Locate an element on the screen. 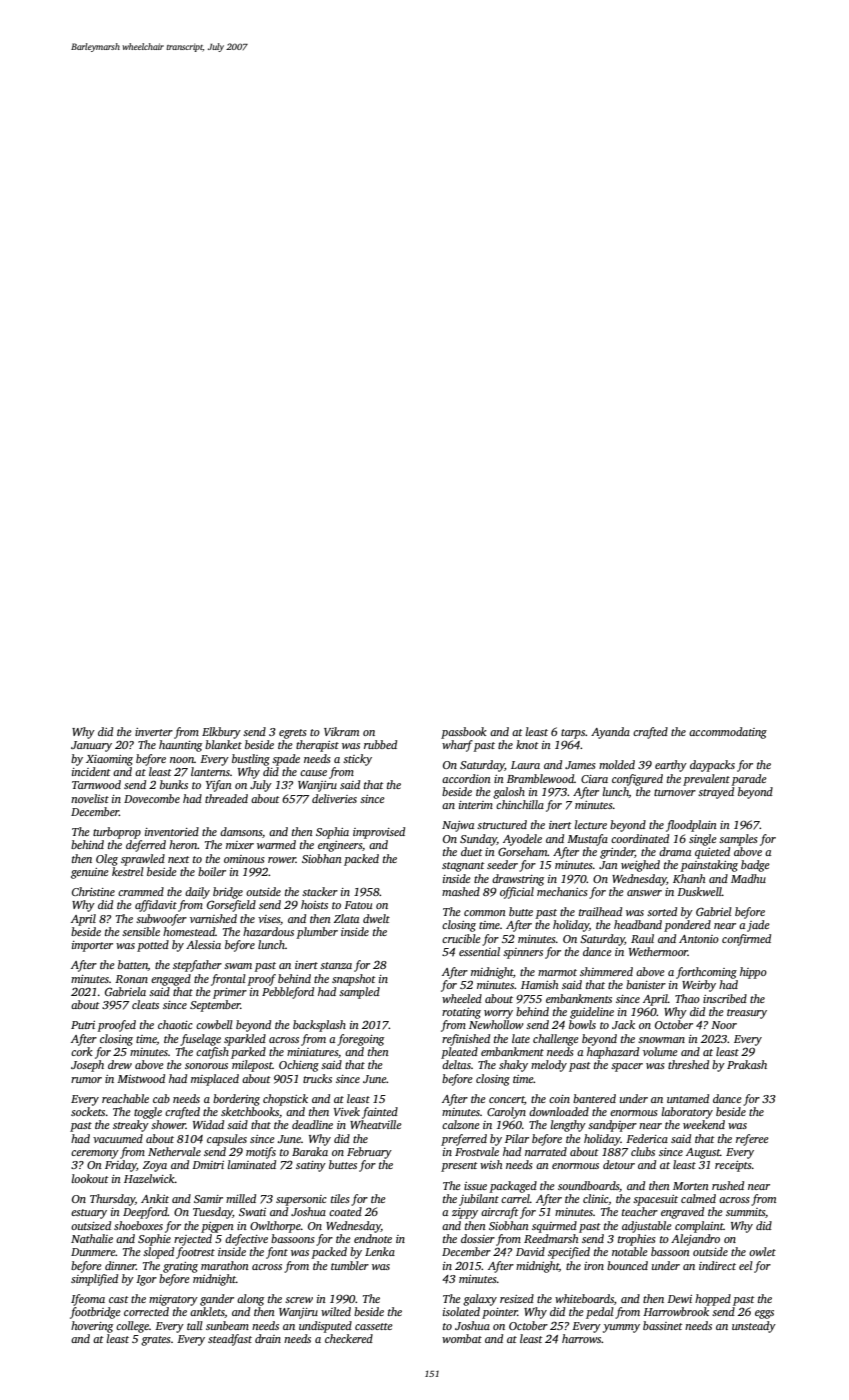 This screenshot has width=849, height=1400. treasury is located at coordinates (747, 1014).
